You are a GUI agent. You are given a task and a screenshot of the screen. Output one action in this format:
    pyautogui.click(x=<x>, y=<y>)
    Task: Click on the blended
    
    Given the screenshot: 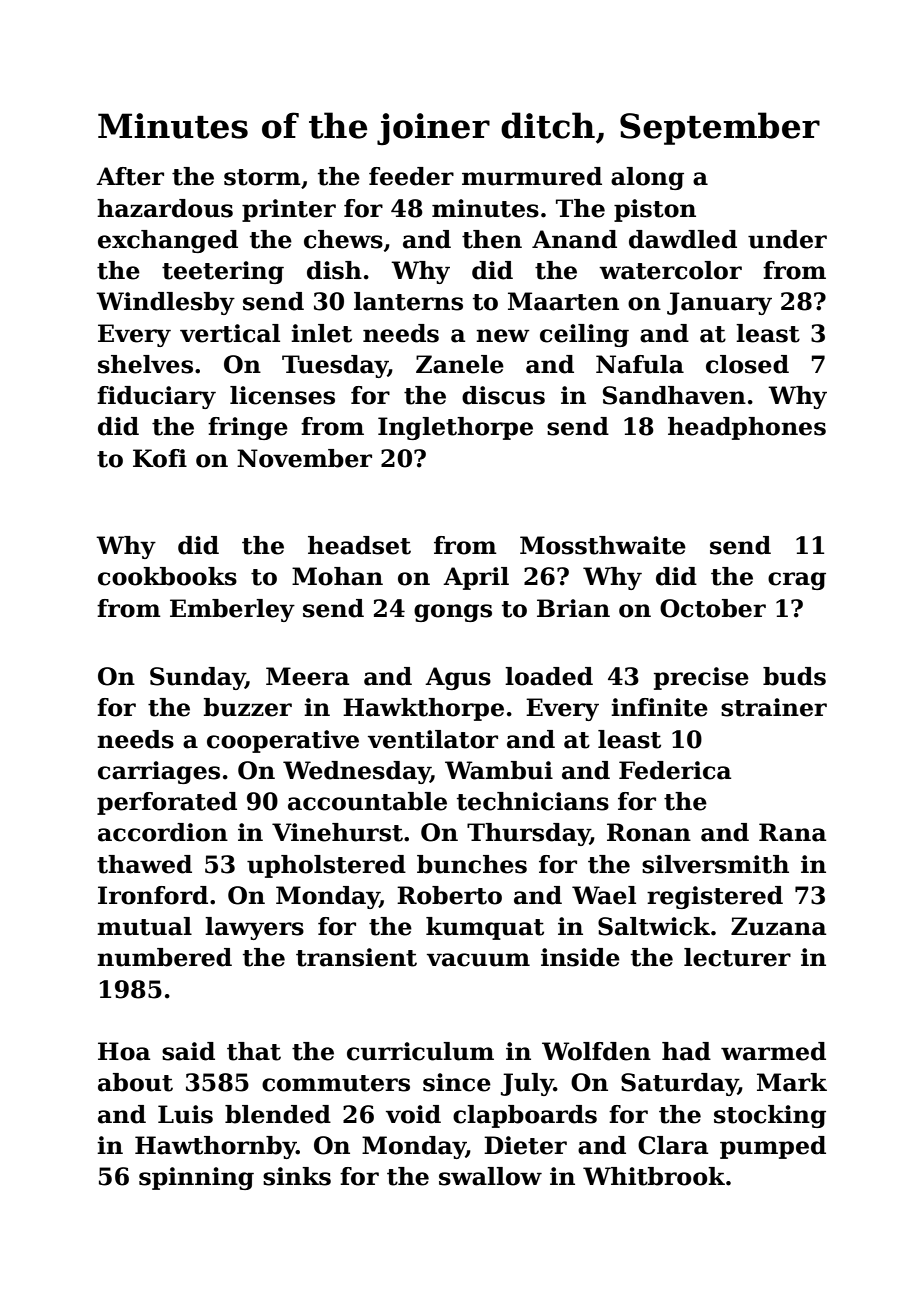 What is the action you would take?
    pyautogui.click(x=278, y=1114)
